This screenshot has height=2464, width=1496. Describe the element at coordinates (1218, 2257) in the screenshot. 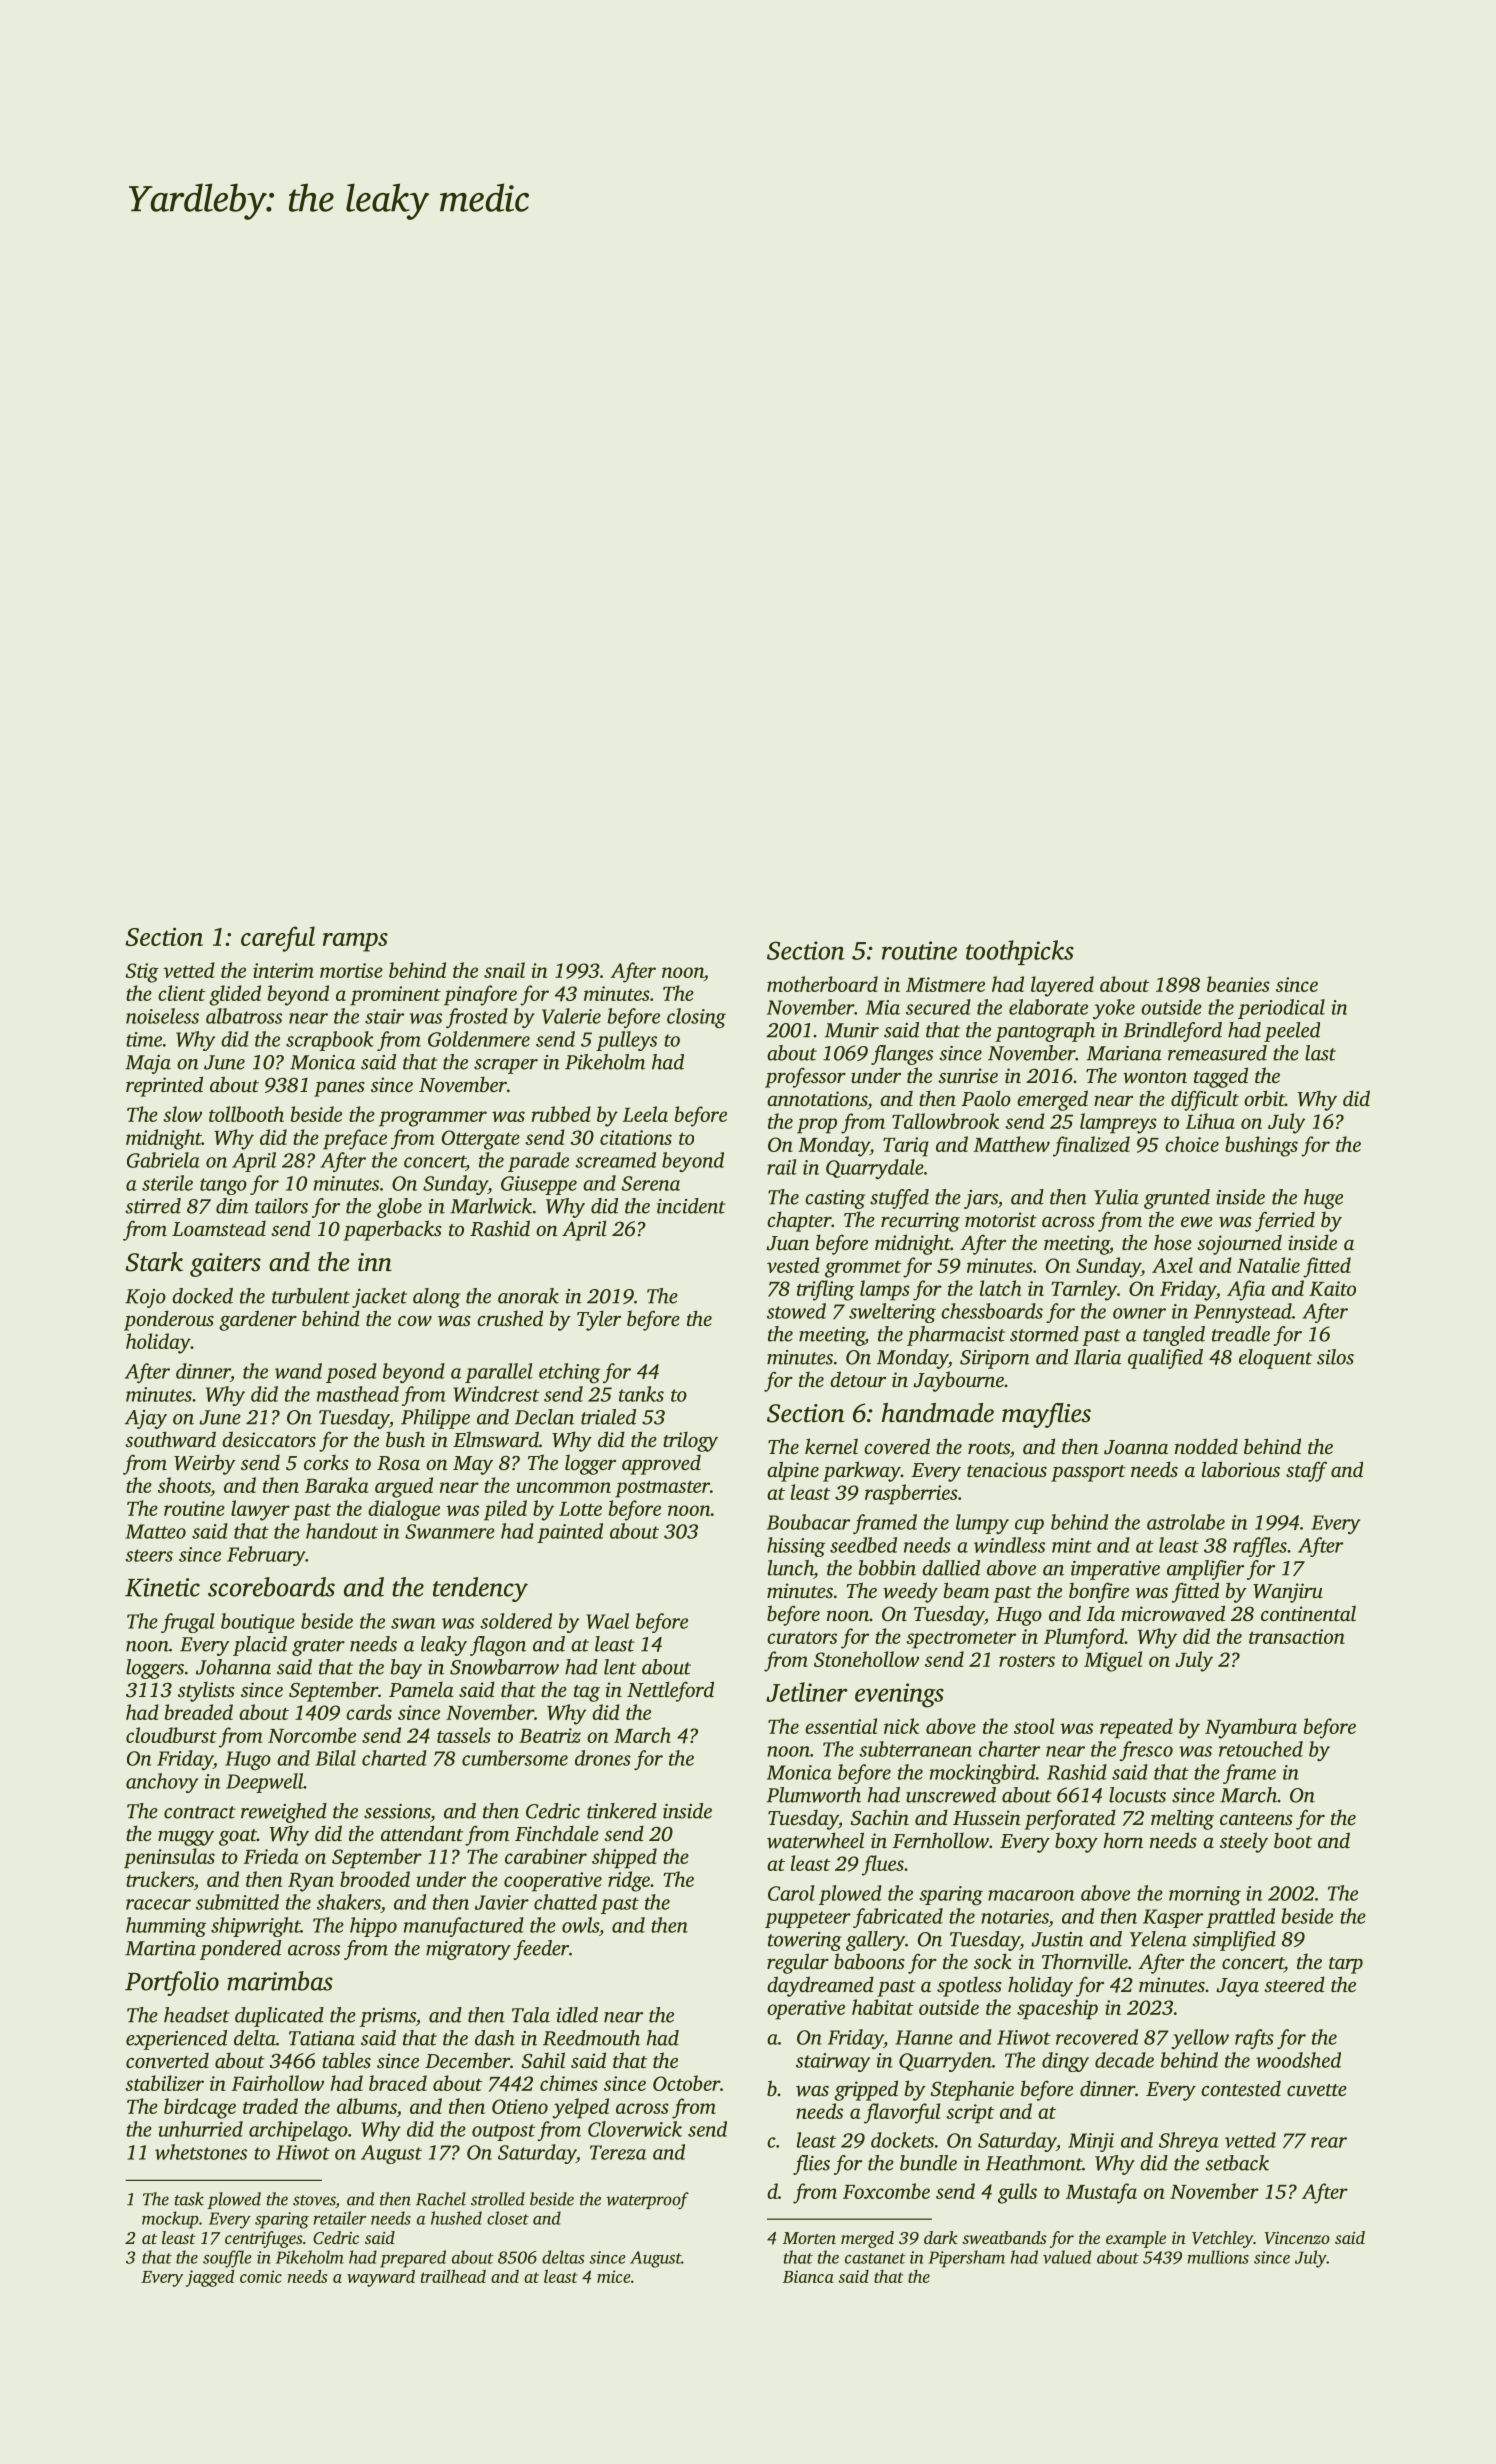

I see `mullions` at that location.
